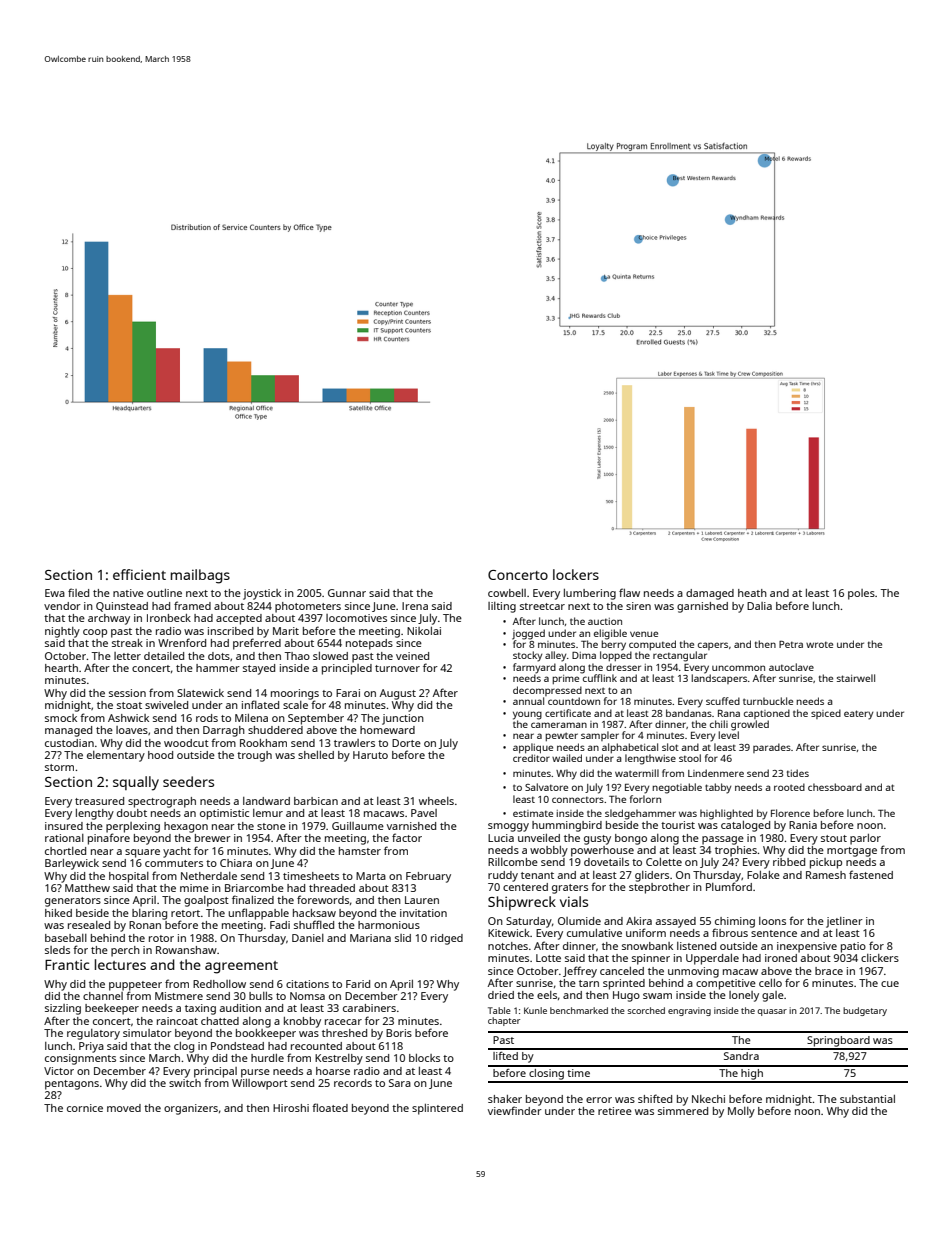  I want to click on Kitewick, so click(509, 933).
